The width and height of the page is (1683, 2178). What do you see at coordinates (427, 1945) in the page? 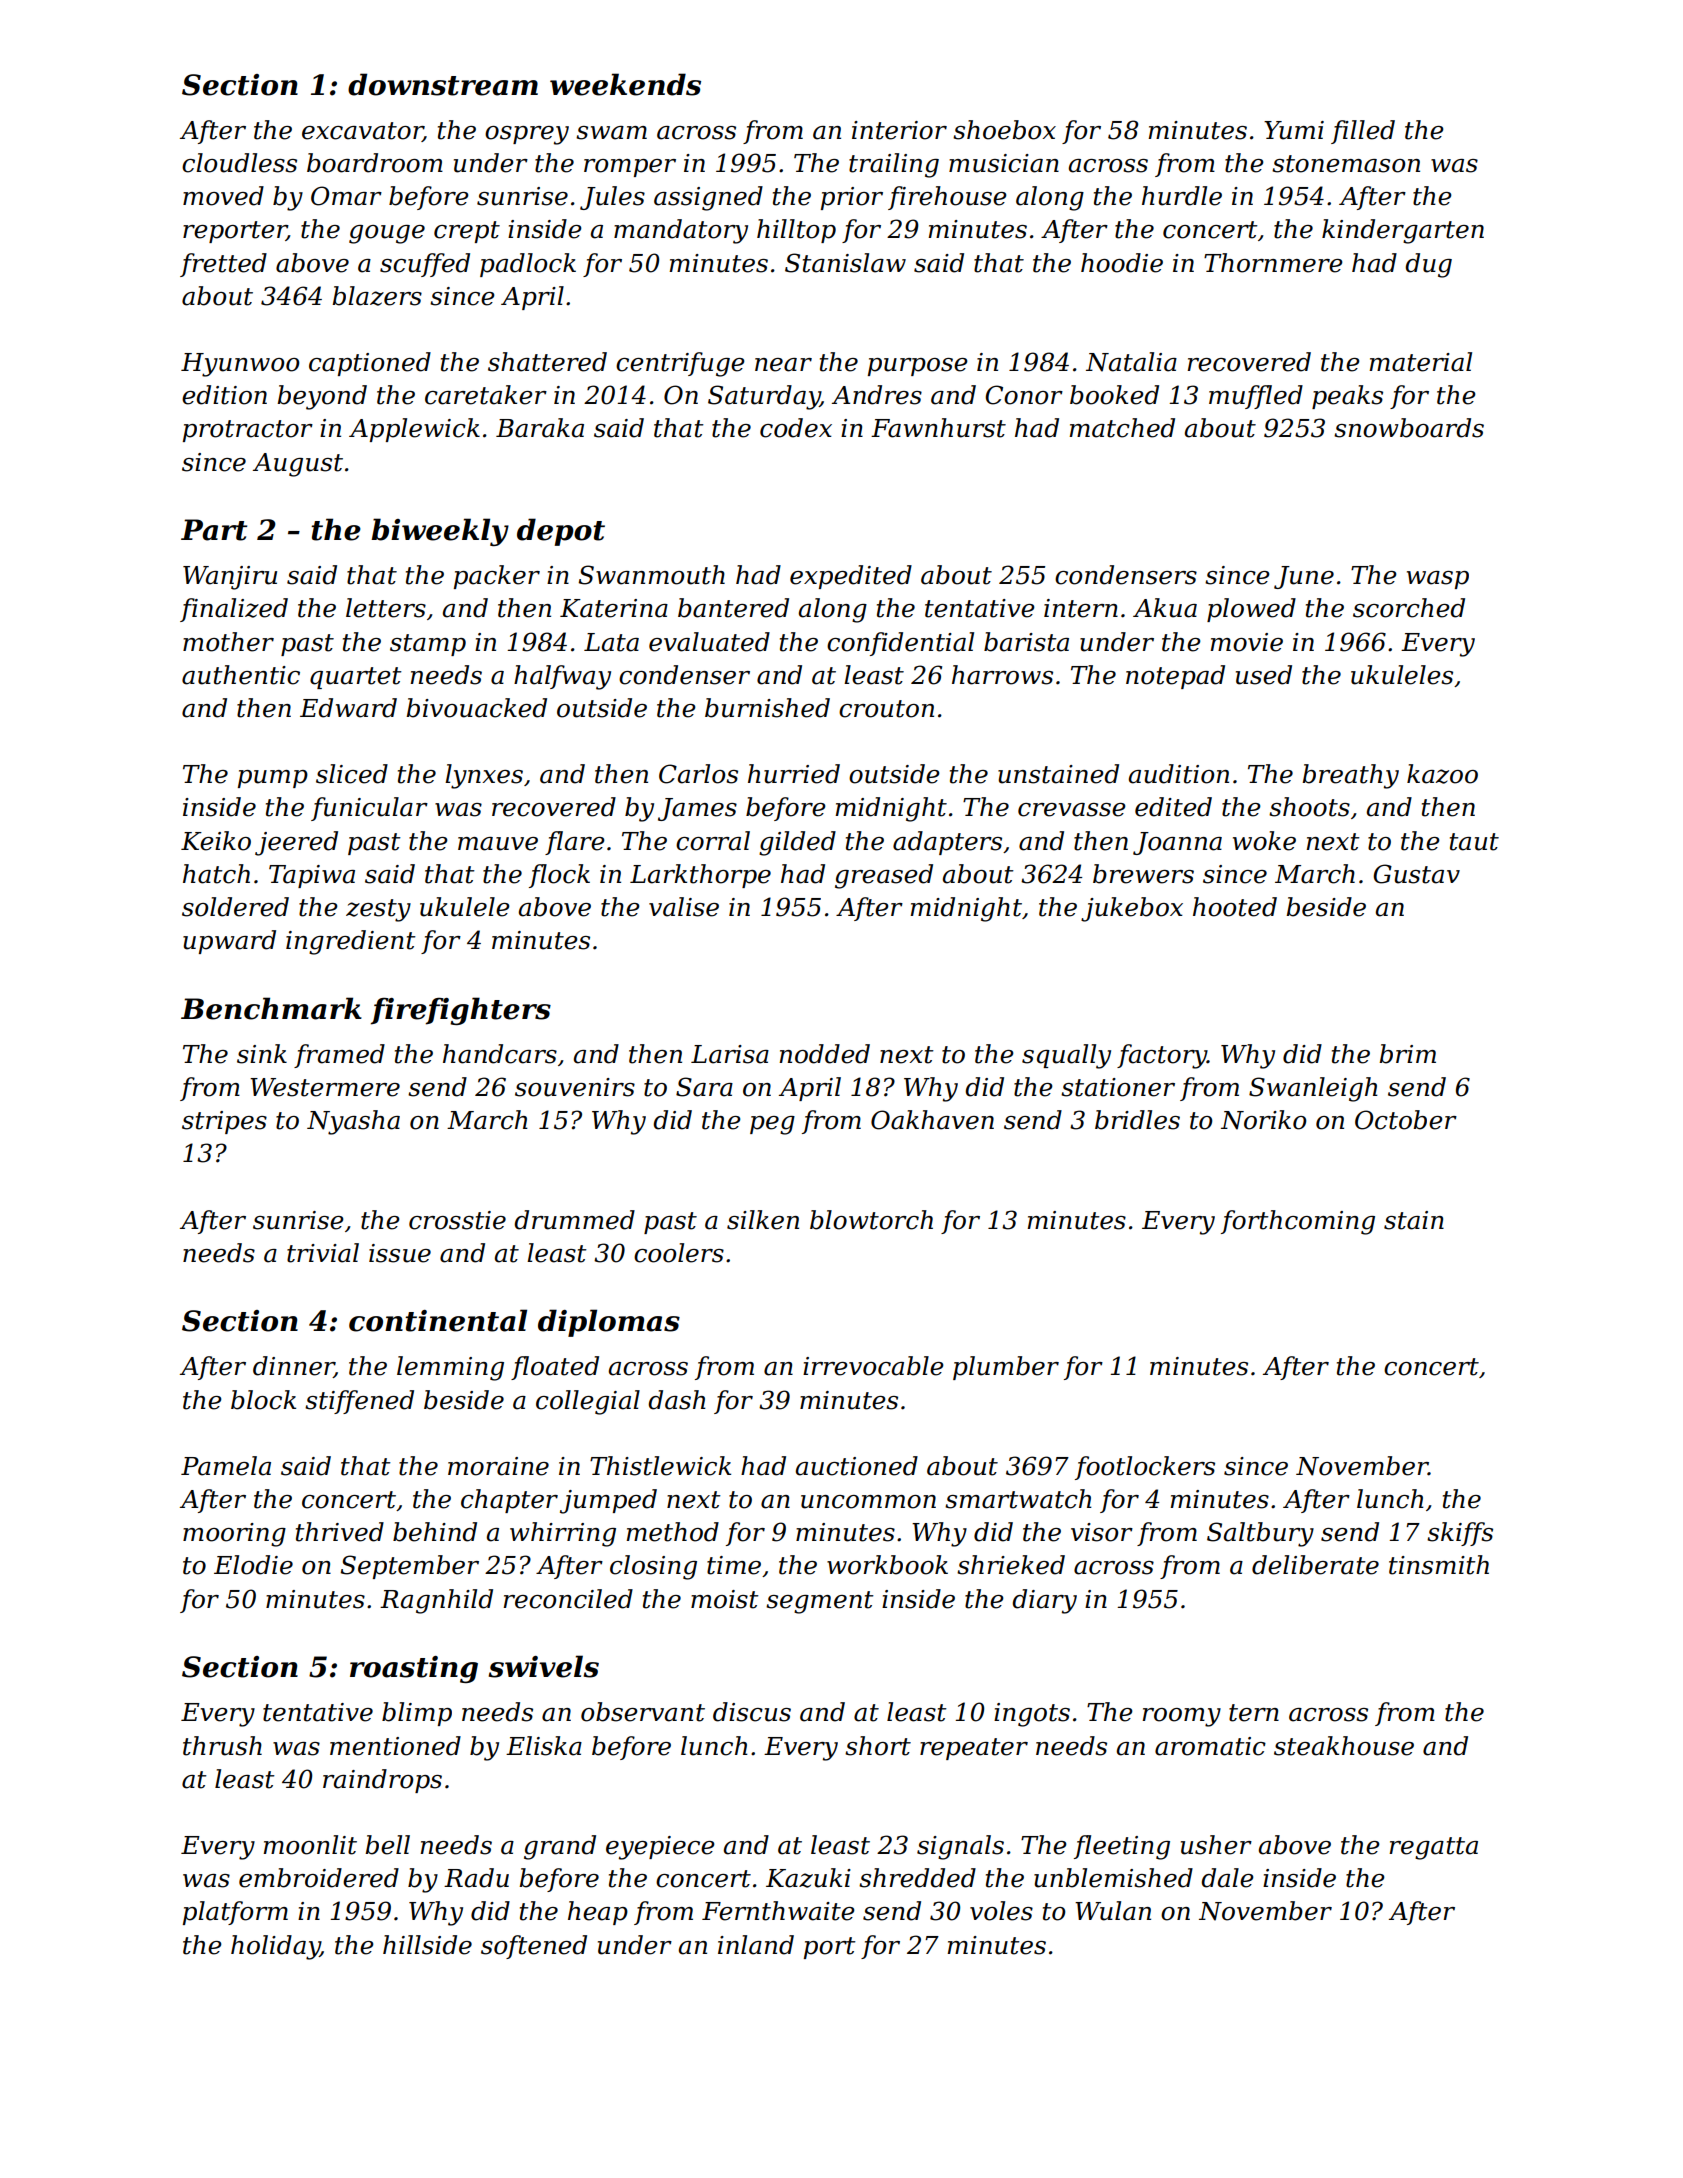
I see `hillside` at bounding box center [427, 1945].
